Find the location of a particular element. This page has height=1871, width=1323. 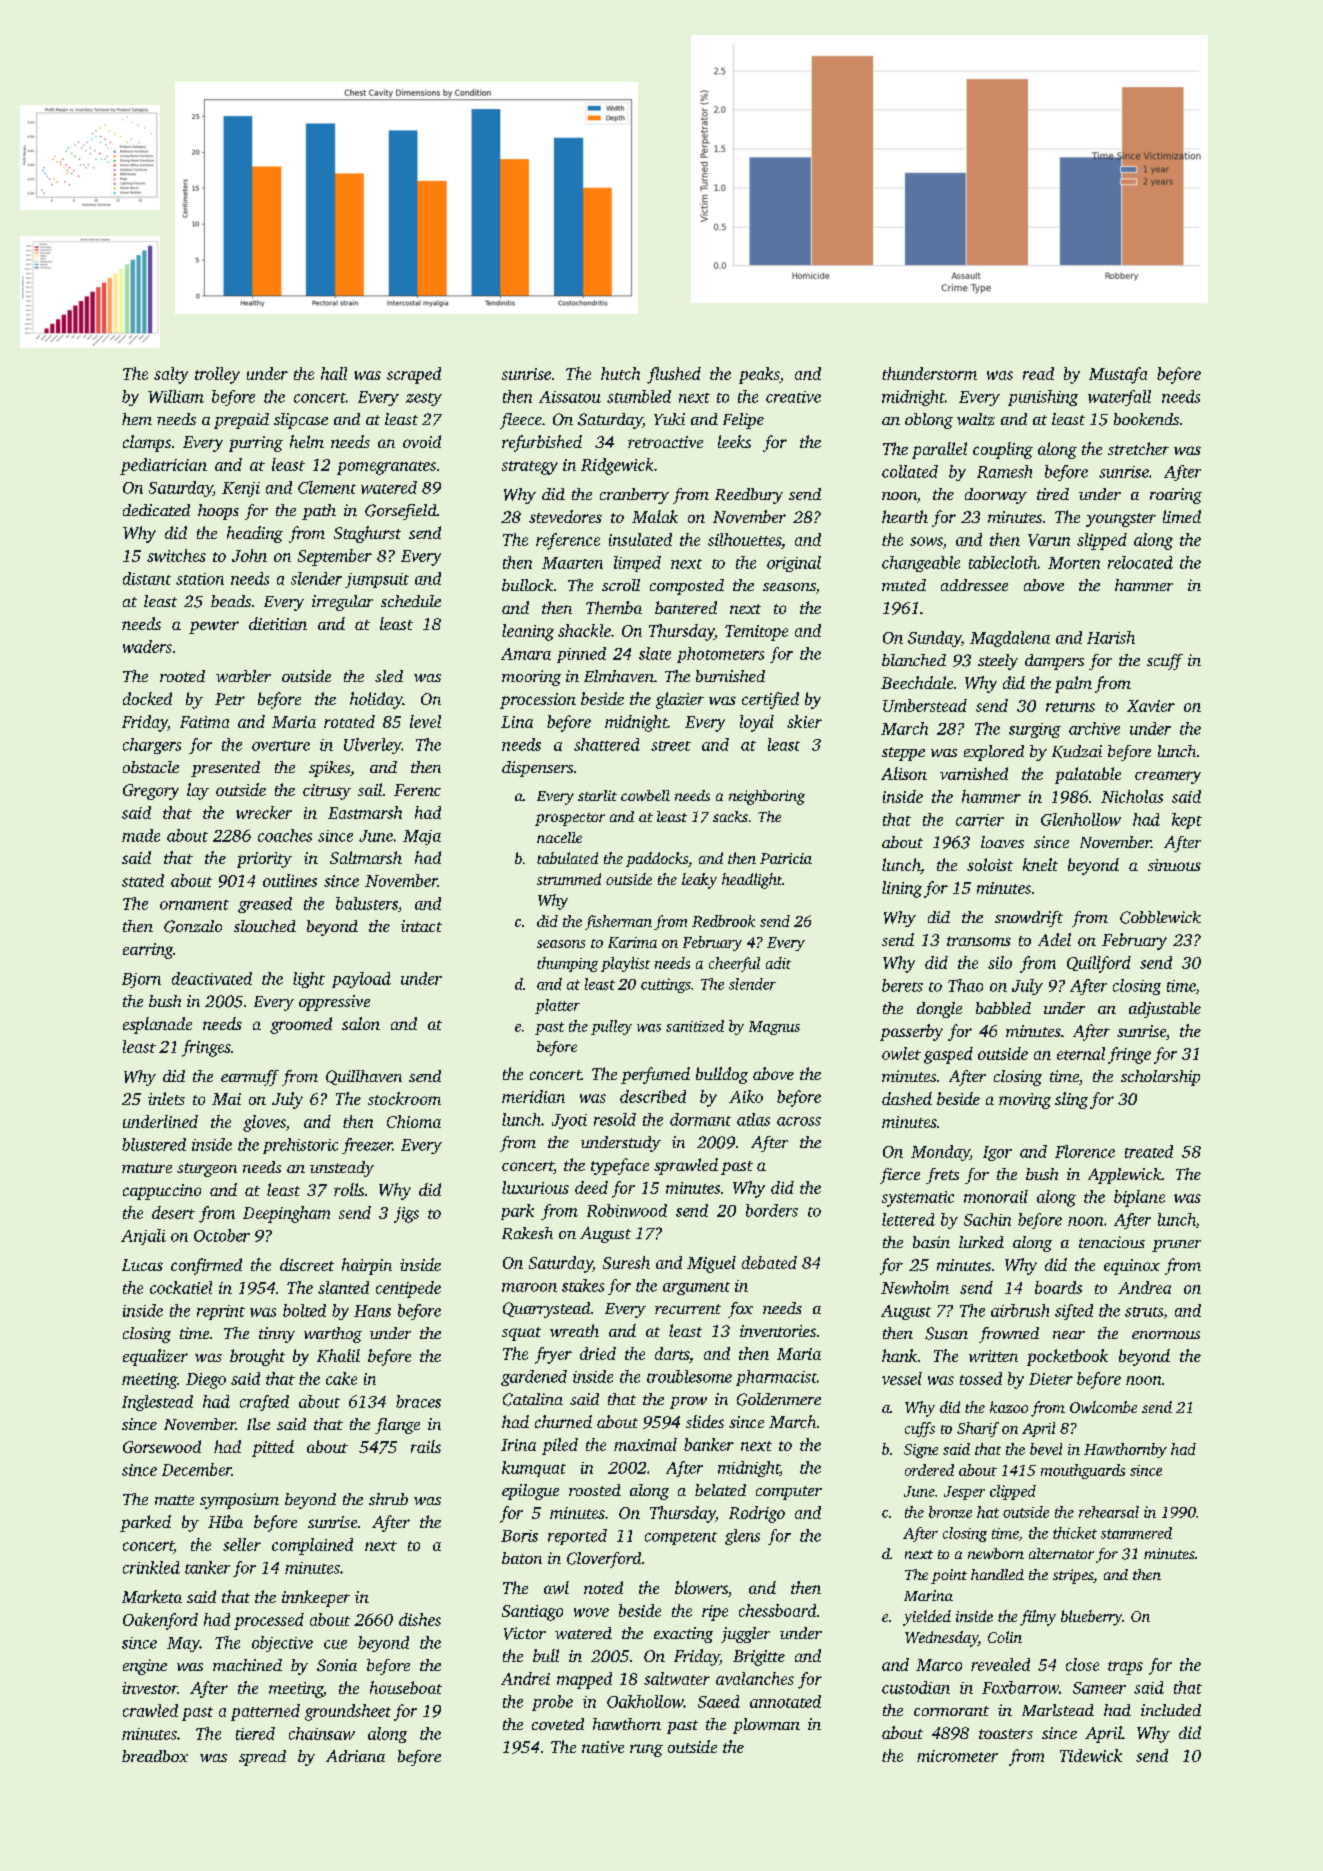

meridian is located at coordinates (533, 1096).
